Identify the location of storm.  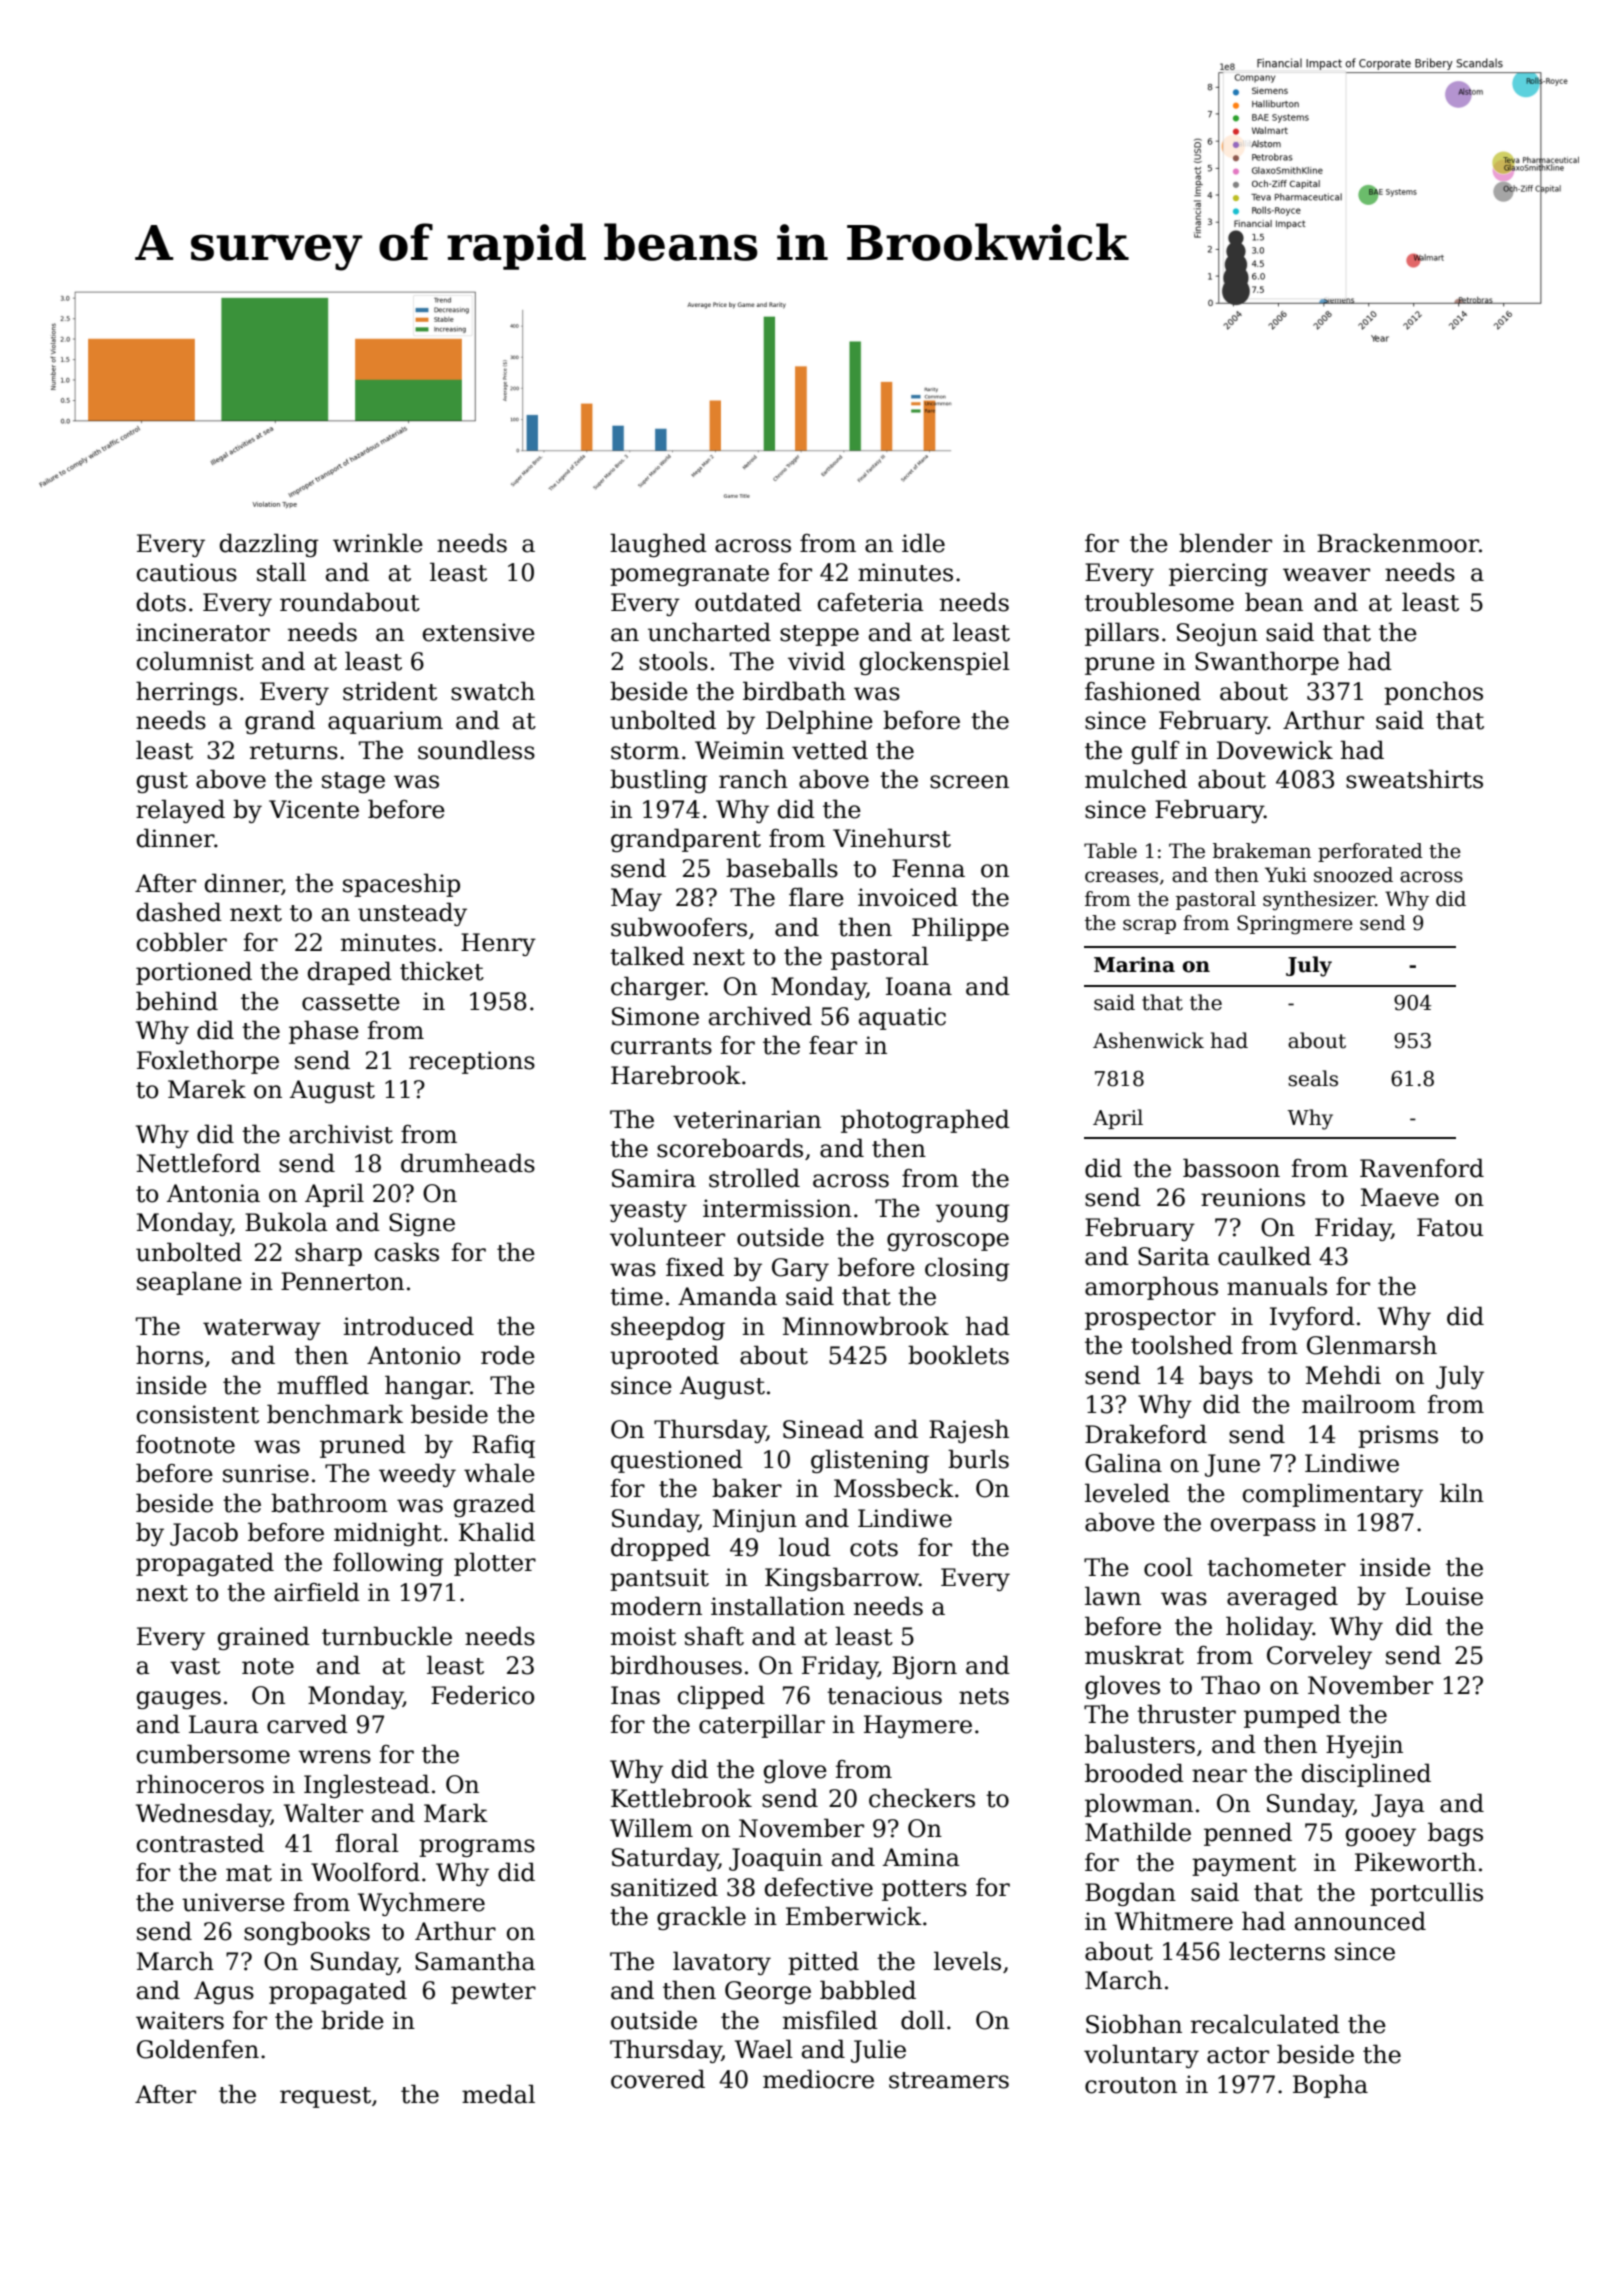
(645, 751).
